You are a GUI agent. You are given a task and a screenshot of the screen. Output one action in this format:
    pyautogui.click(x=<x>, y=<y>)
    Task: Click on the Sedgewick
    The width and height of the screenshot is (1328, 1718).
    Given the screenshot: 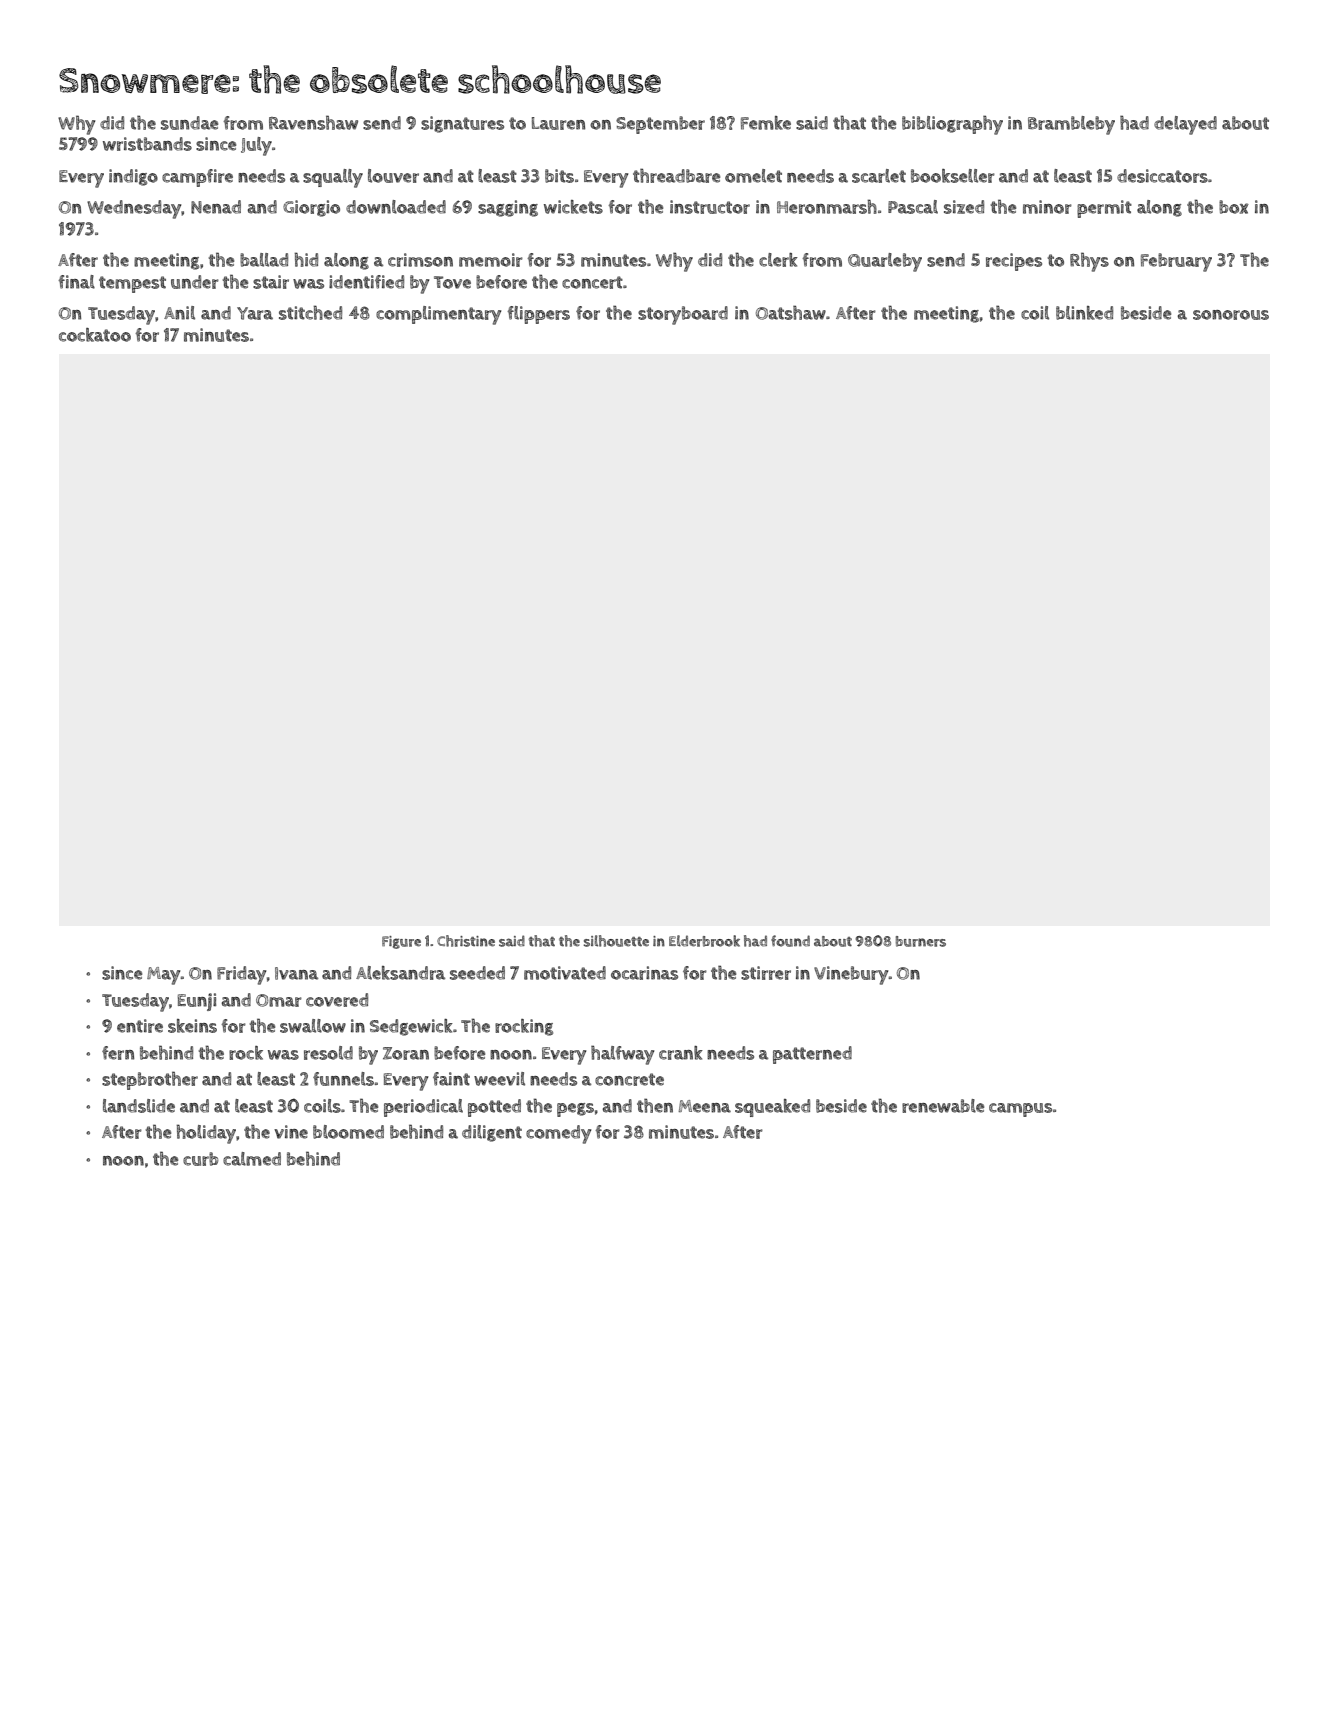 What is the action you would take?
    pyautogui.click(x=411, y=1027)
